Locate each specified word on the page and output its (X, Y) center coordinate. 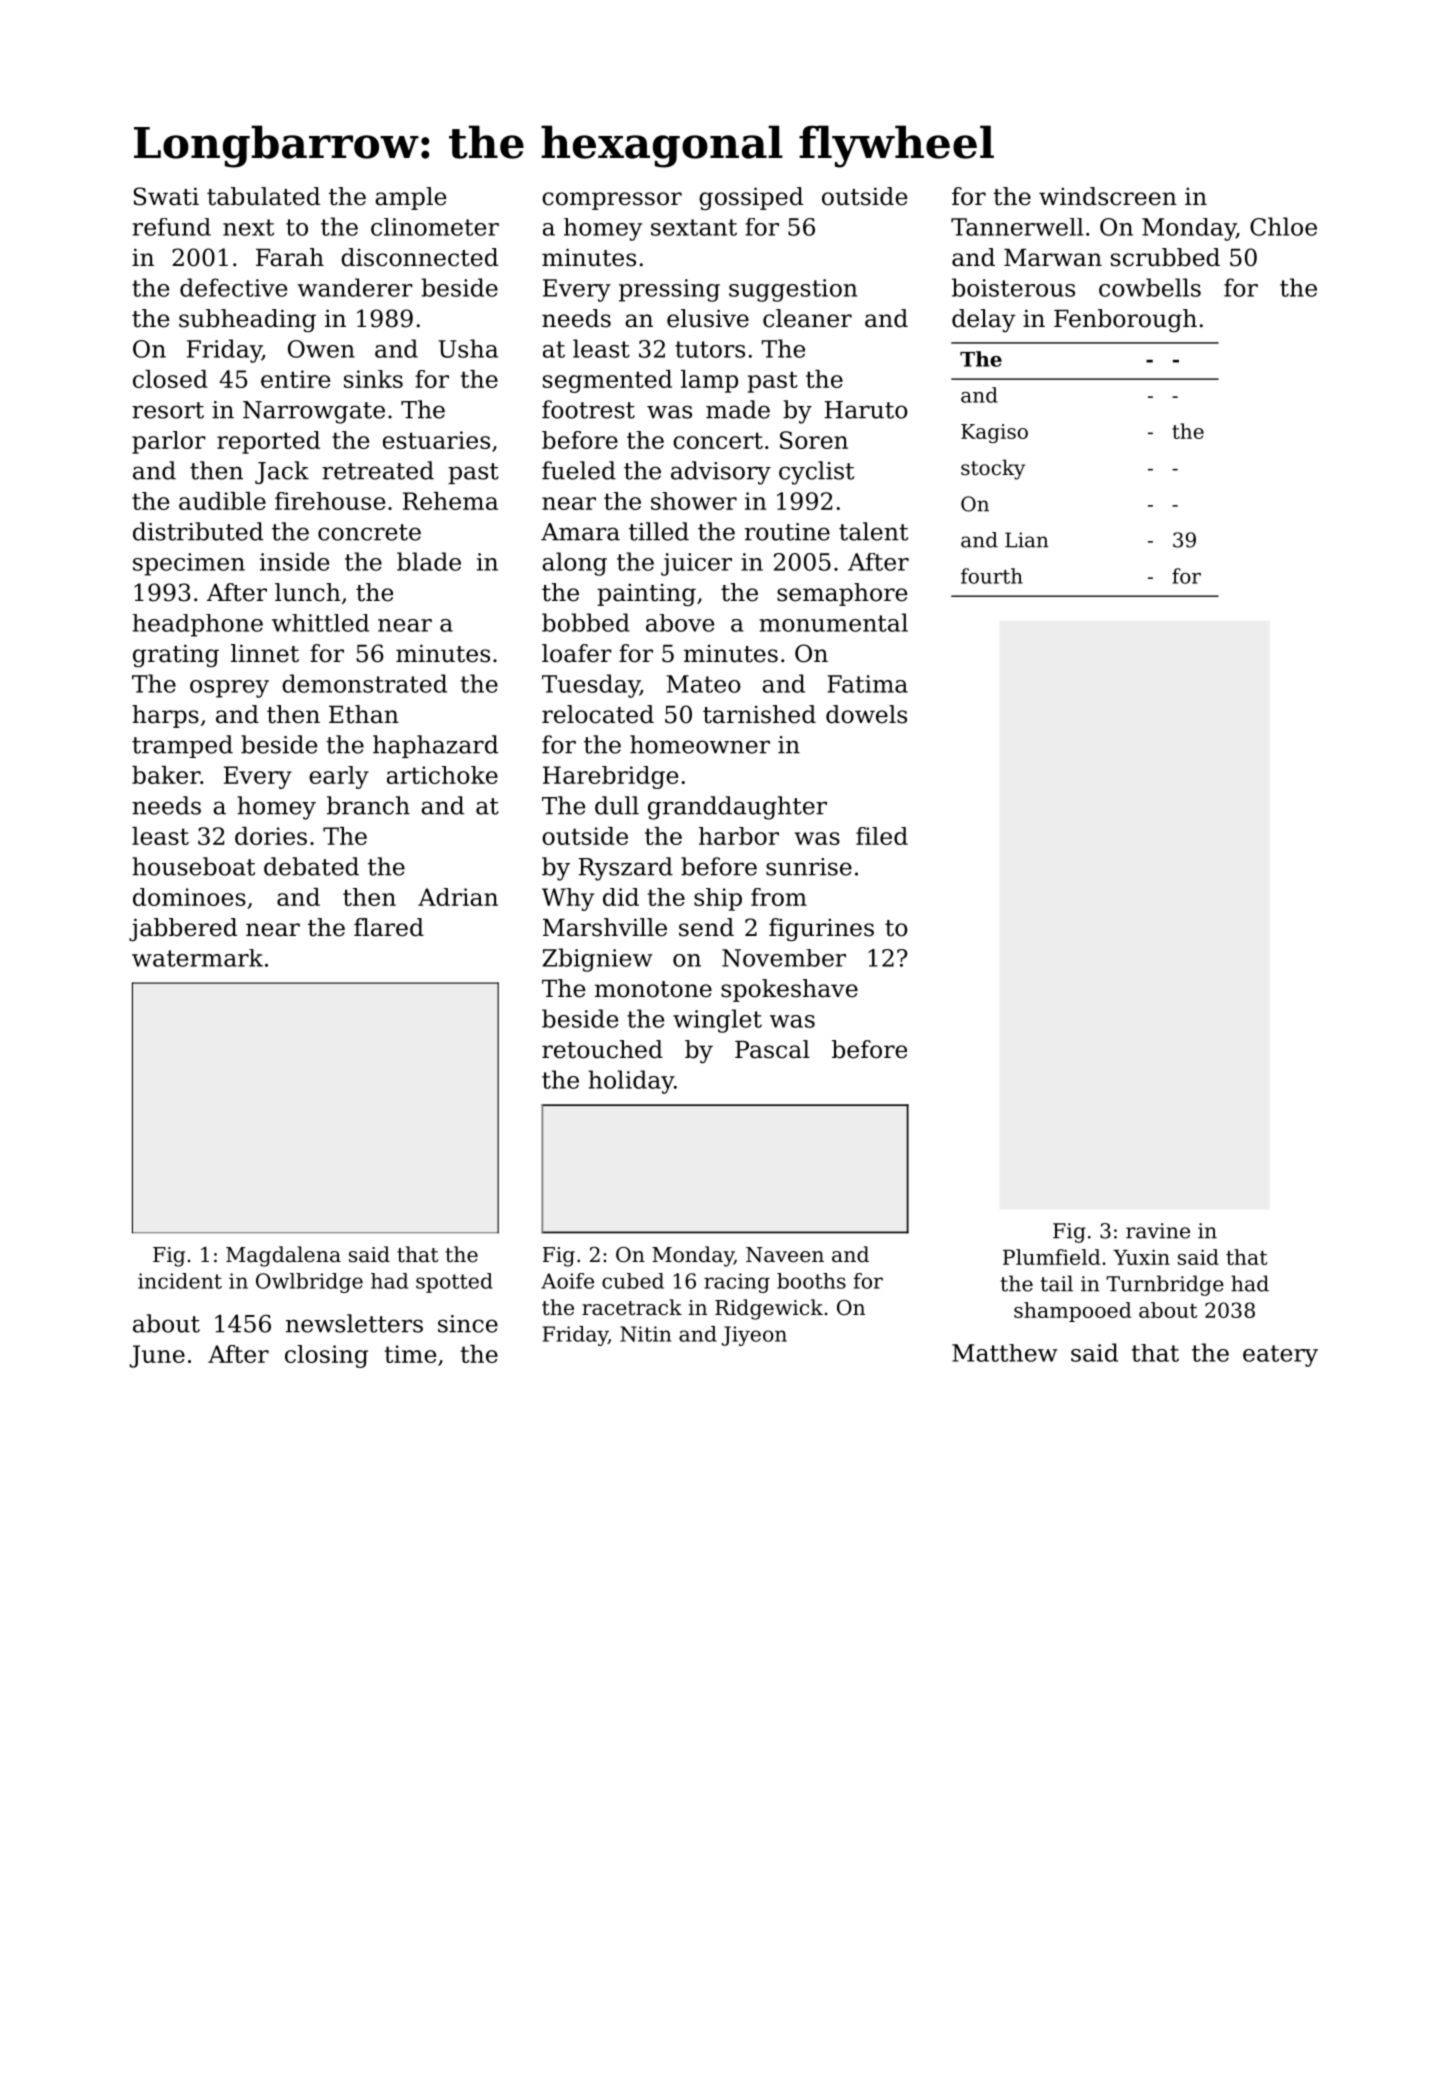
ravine (1158, 1231)
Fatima (867, 684)
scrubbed (1165, 257)
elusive (708, 318)
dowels (866, 714)
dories (271, 836)
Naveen (785, 1255)
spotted (454, 1283)
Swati (166, 196)
